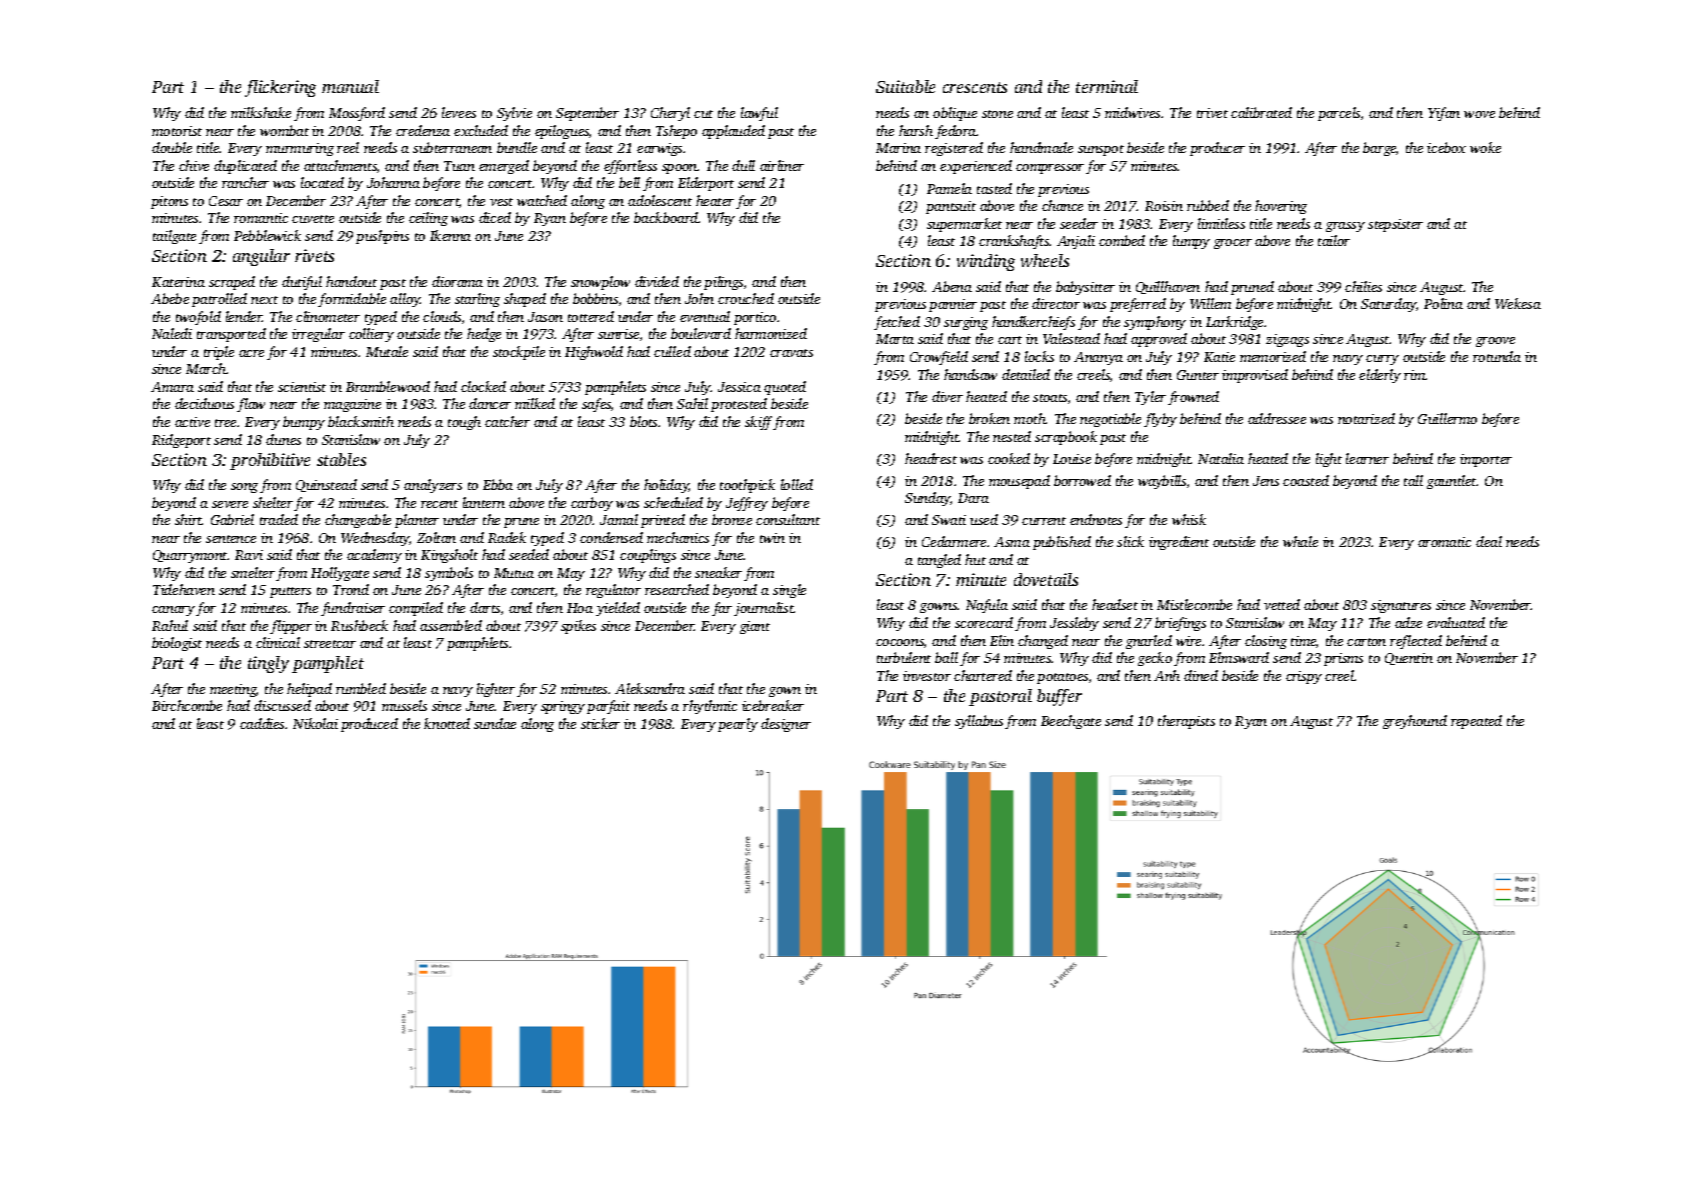 The height and width of the screenshot is (1201, 1699). What do you see at coordinates (723, 283) in the screenshot?
I see `pilings` at bounding box center [723, 283].
